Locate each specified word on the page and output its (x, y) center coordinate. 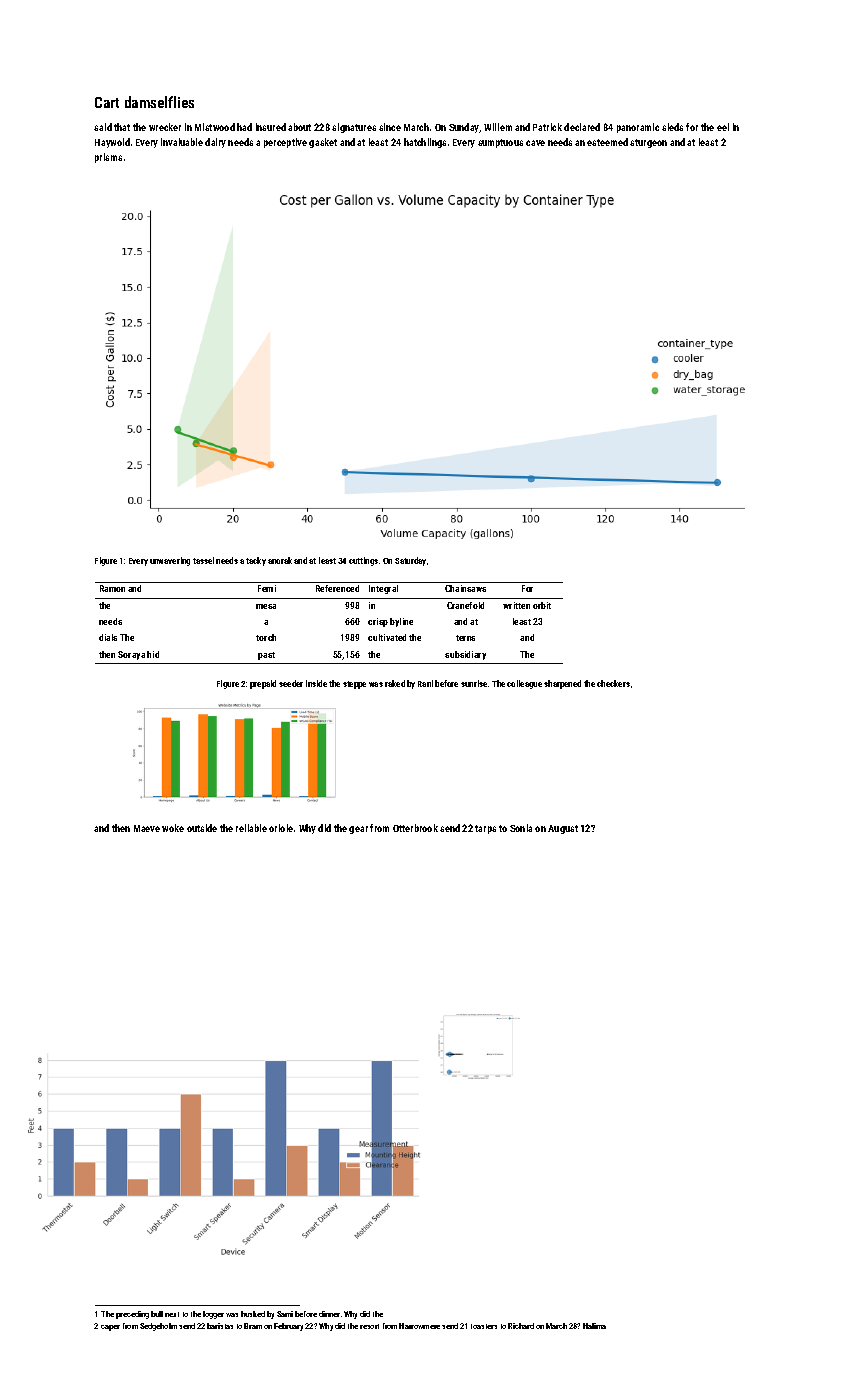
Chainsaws (465, 588)
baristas (220, 1326)
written (516, 605)
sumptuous (500, 143)
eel (723, 127)
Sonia (521, 828)
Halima (594, 1326)
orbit (542, 605)
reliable (251, 828)
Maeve (147, 828)
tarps (485, 829)
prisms (108, 158)
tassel (203, 560)
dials (108, 637)
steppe (354, 685)
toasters (484, 1326)
